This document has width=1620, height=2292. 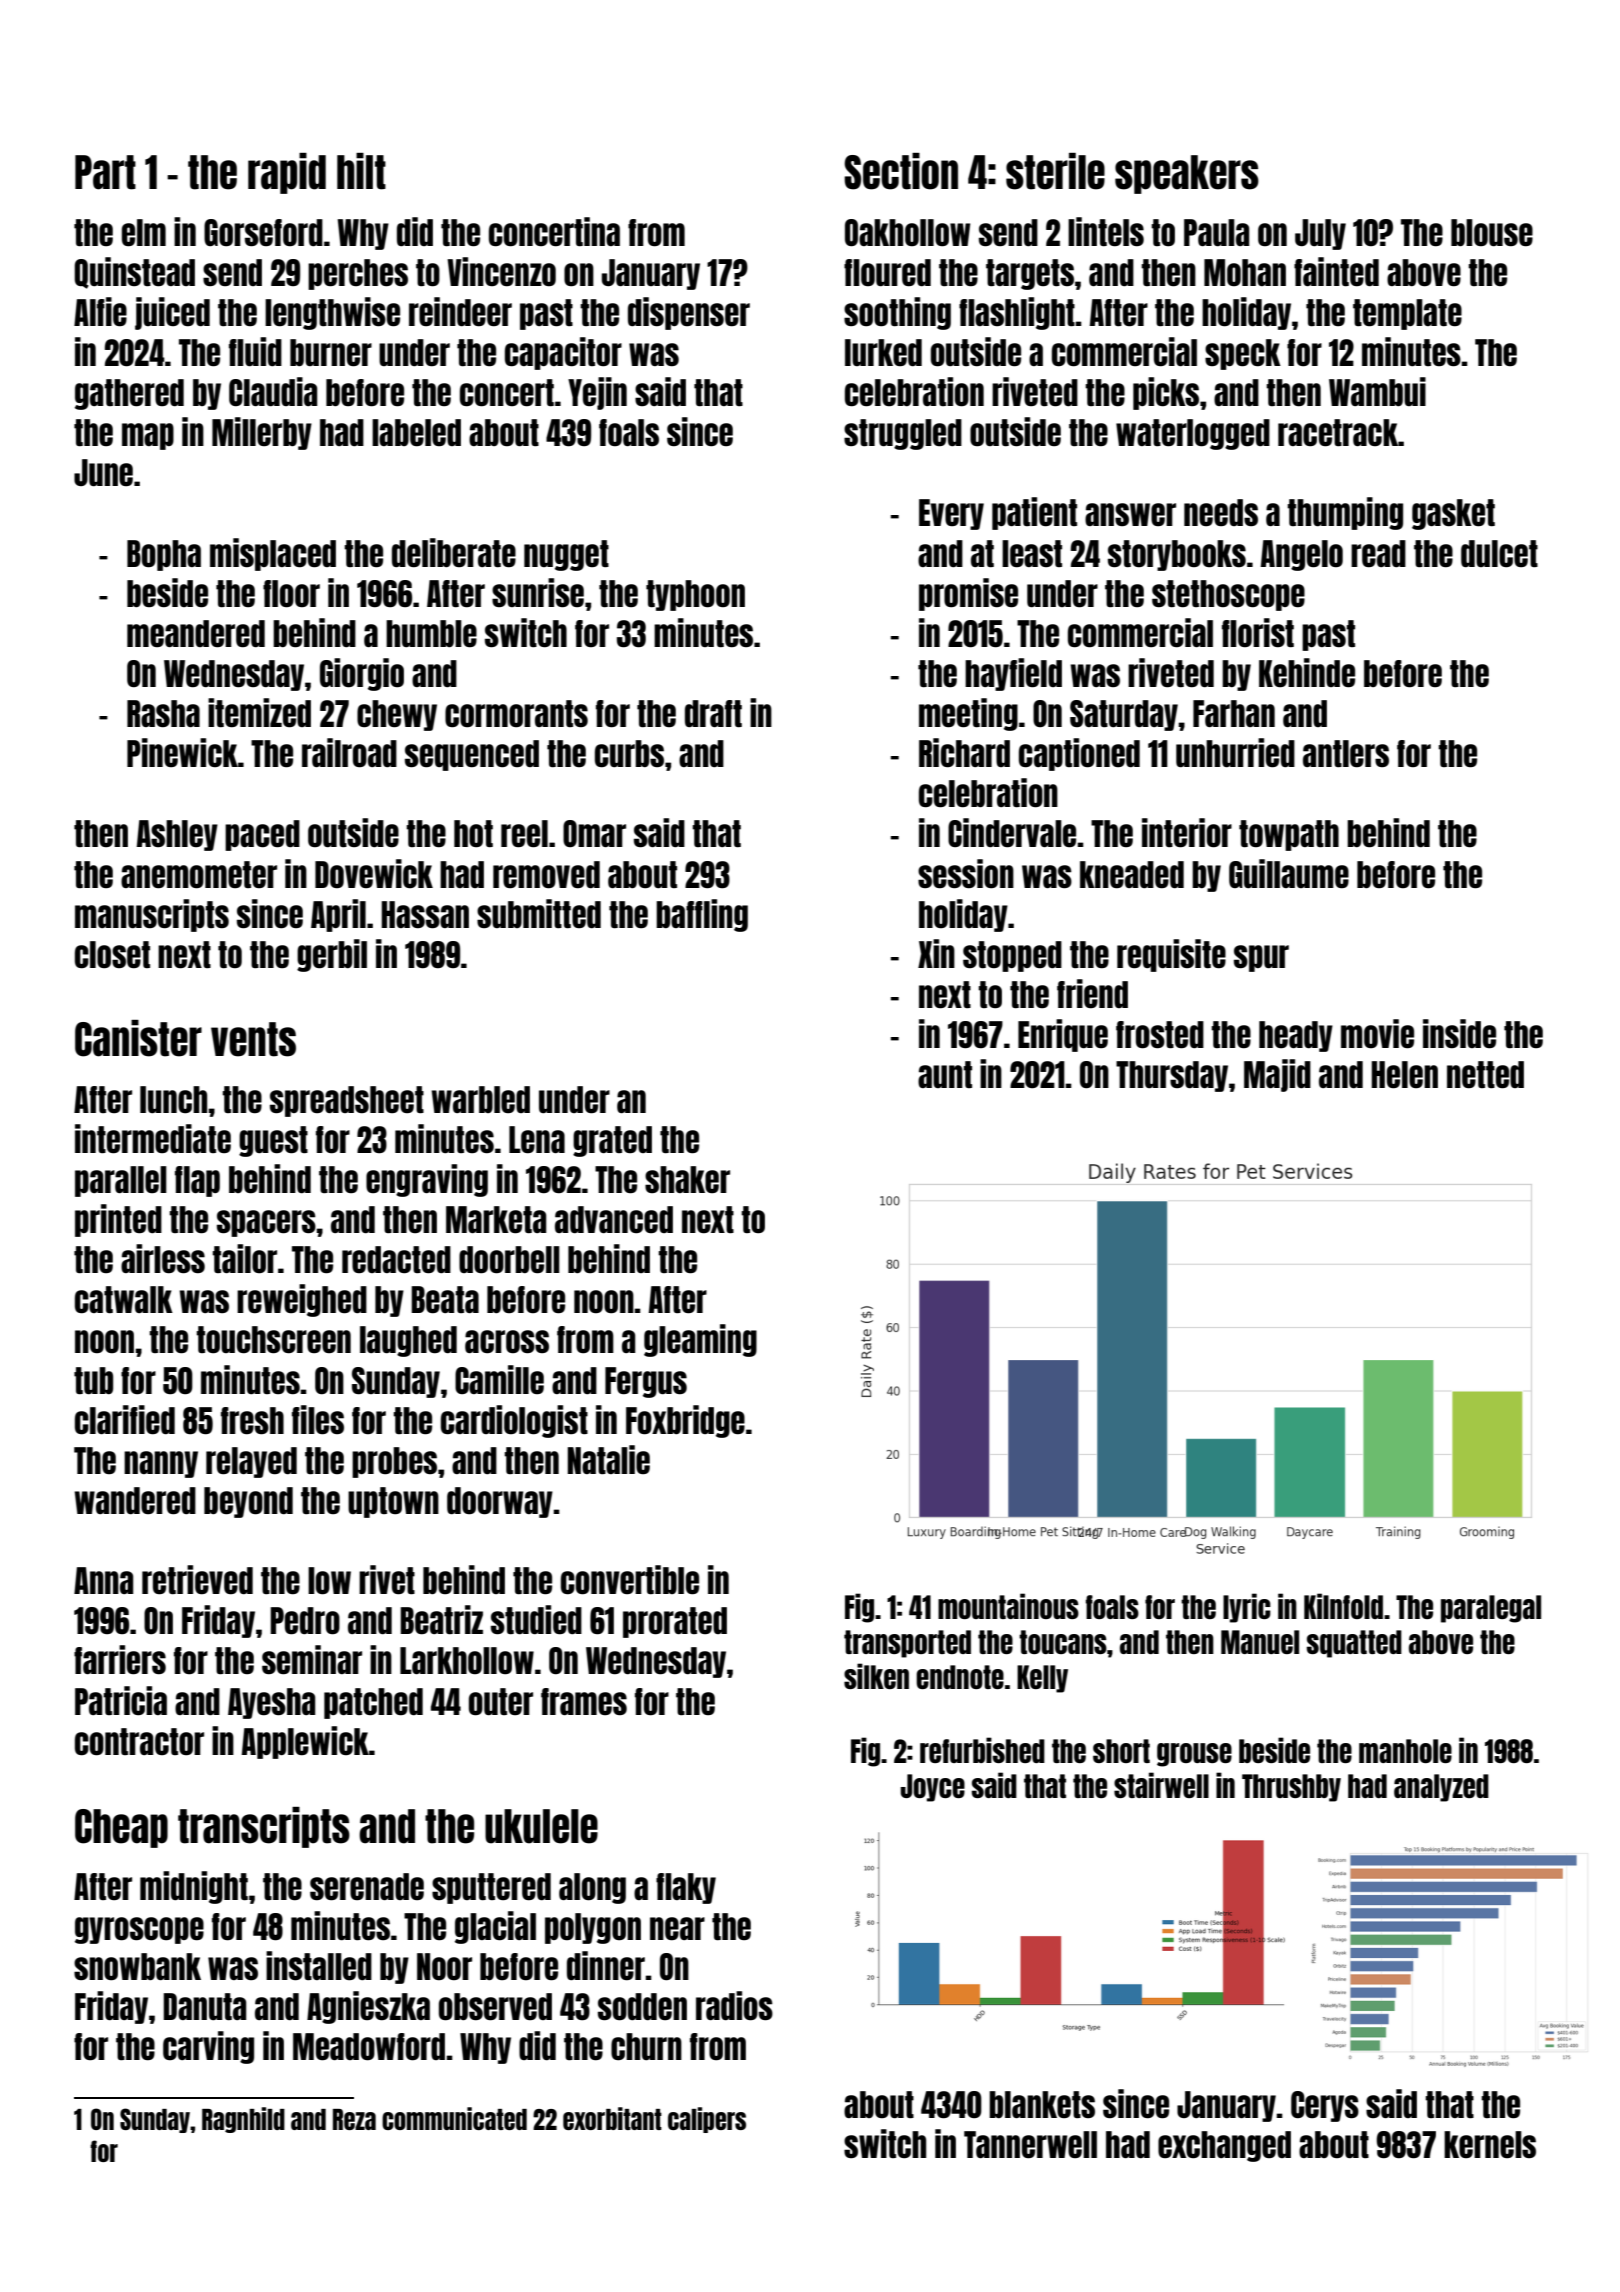 I want to click on Section, so click(x=901, y=171).
